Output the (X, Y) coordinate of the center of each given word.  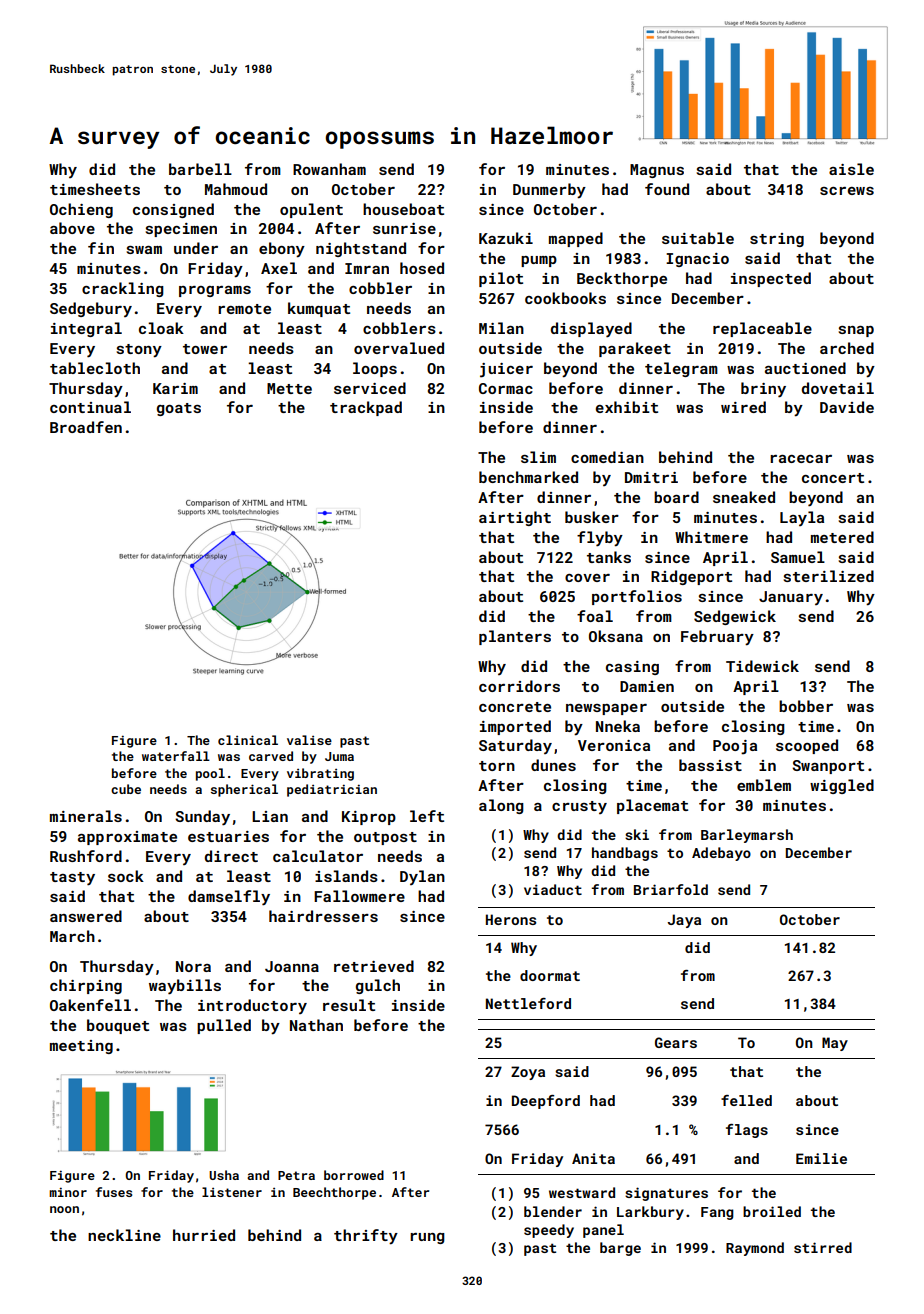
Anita (593, 1158)
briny (763, 390)
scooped (807, 746)
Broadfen (86, 427)
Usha (224, 1175)
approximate (127, 838)
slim (538, 457)
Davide (847, 407)
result (349, 1005)
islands (346, 876)
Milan (501, 328)
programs (215, 291)
